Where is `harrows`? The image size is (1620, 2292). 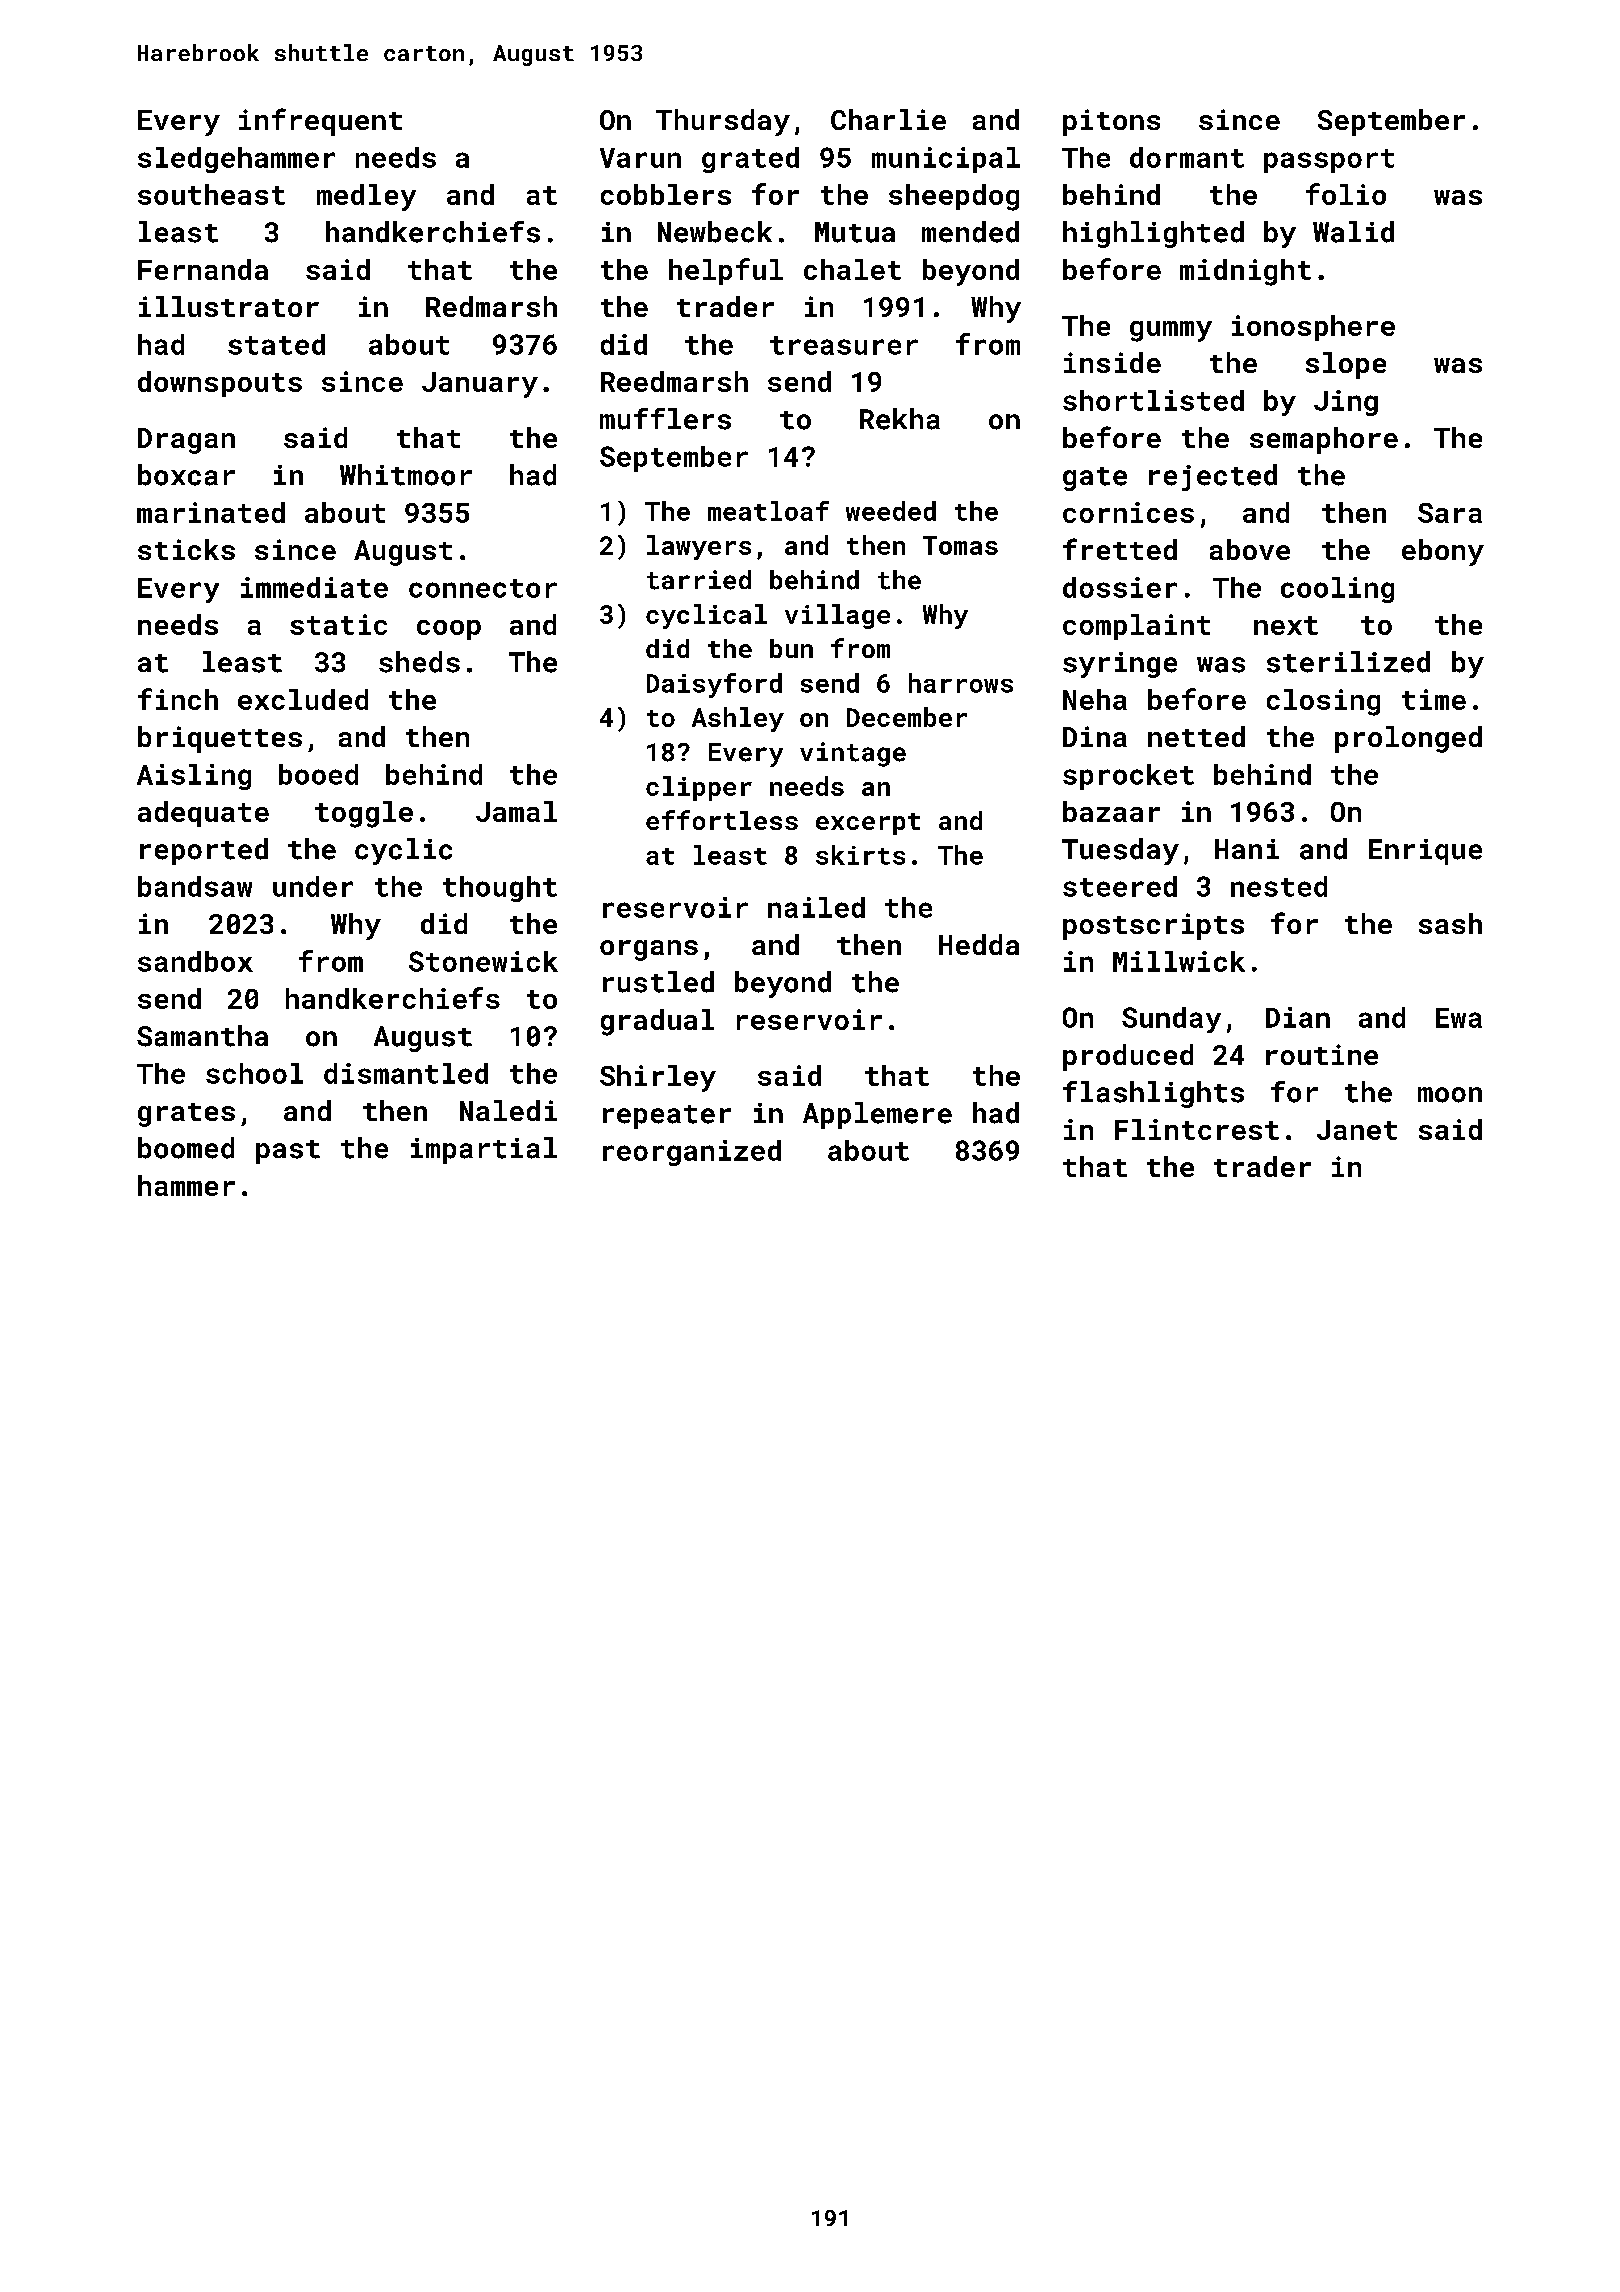 harrows is located at coordinates (961, 683).
